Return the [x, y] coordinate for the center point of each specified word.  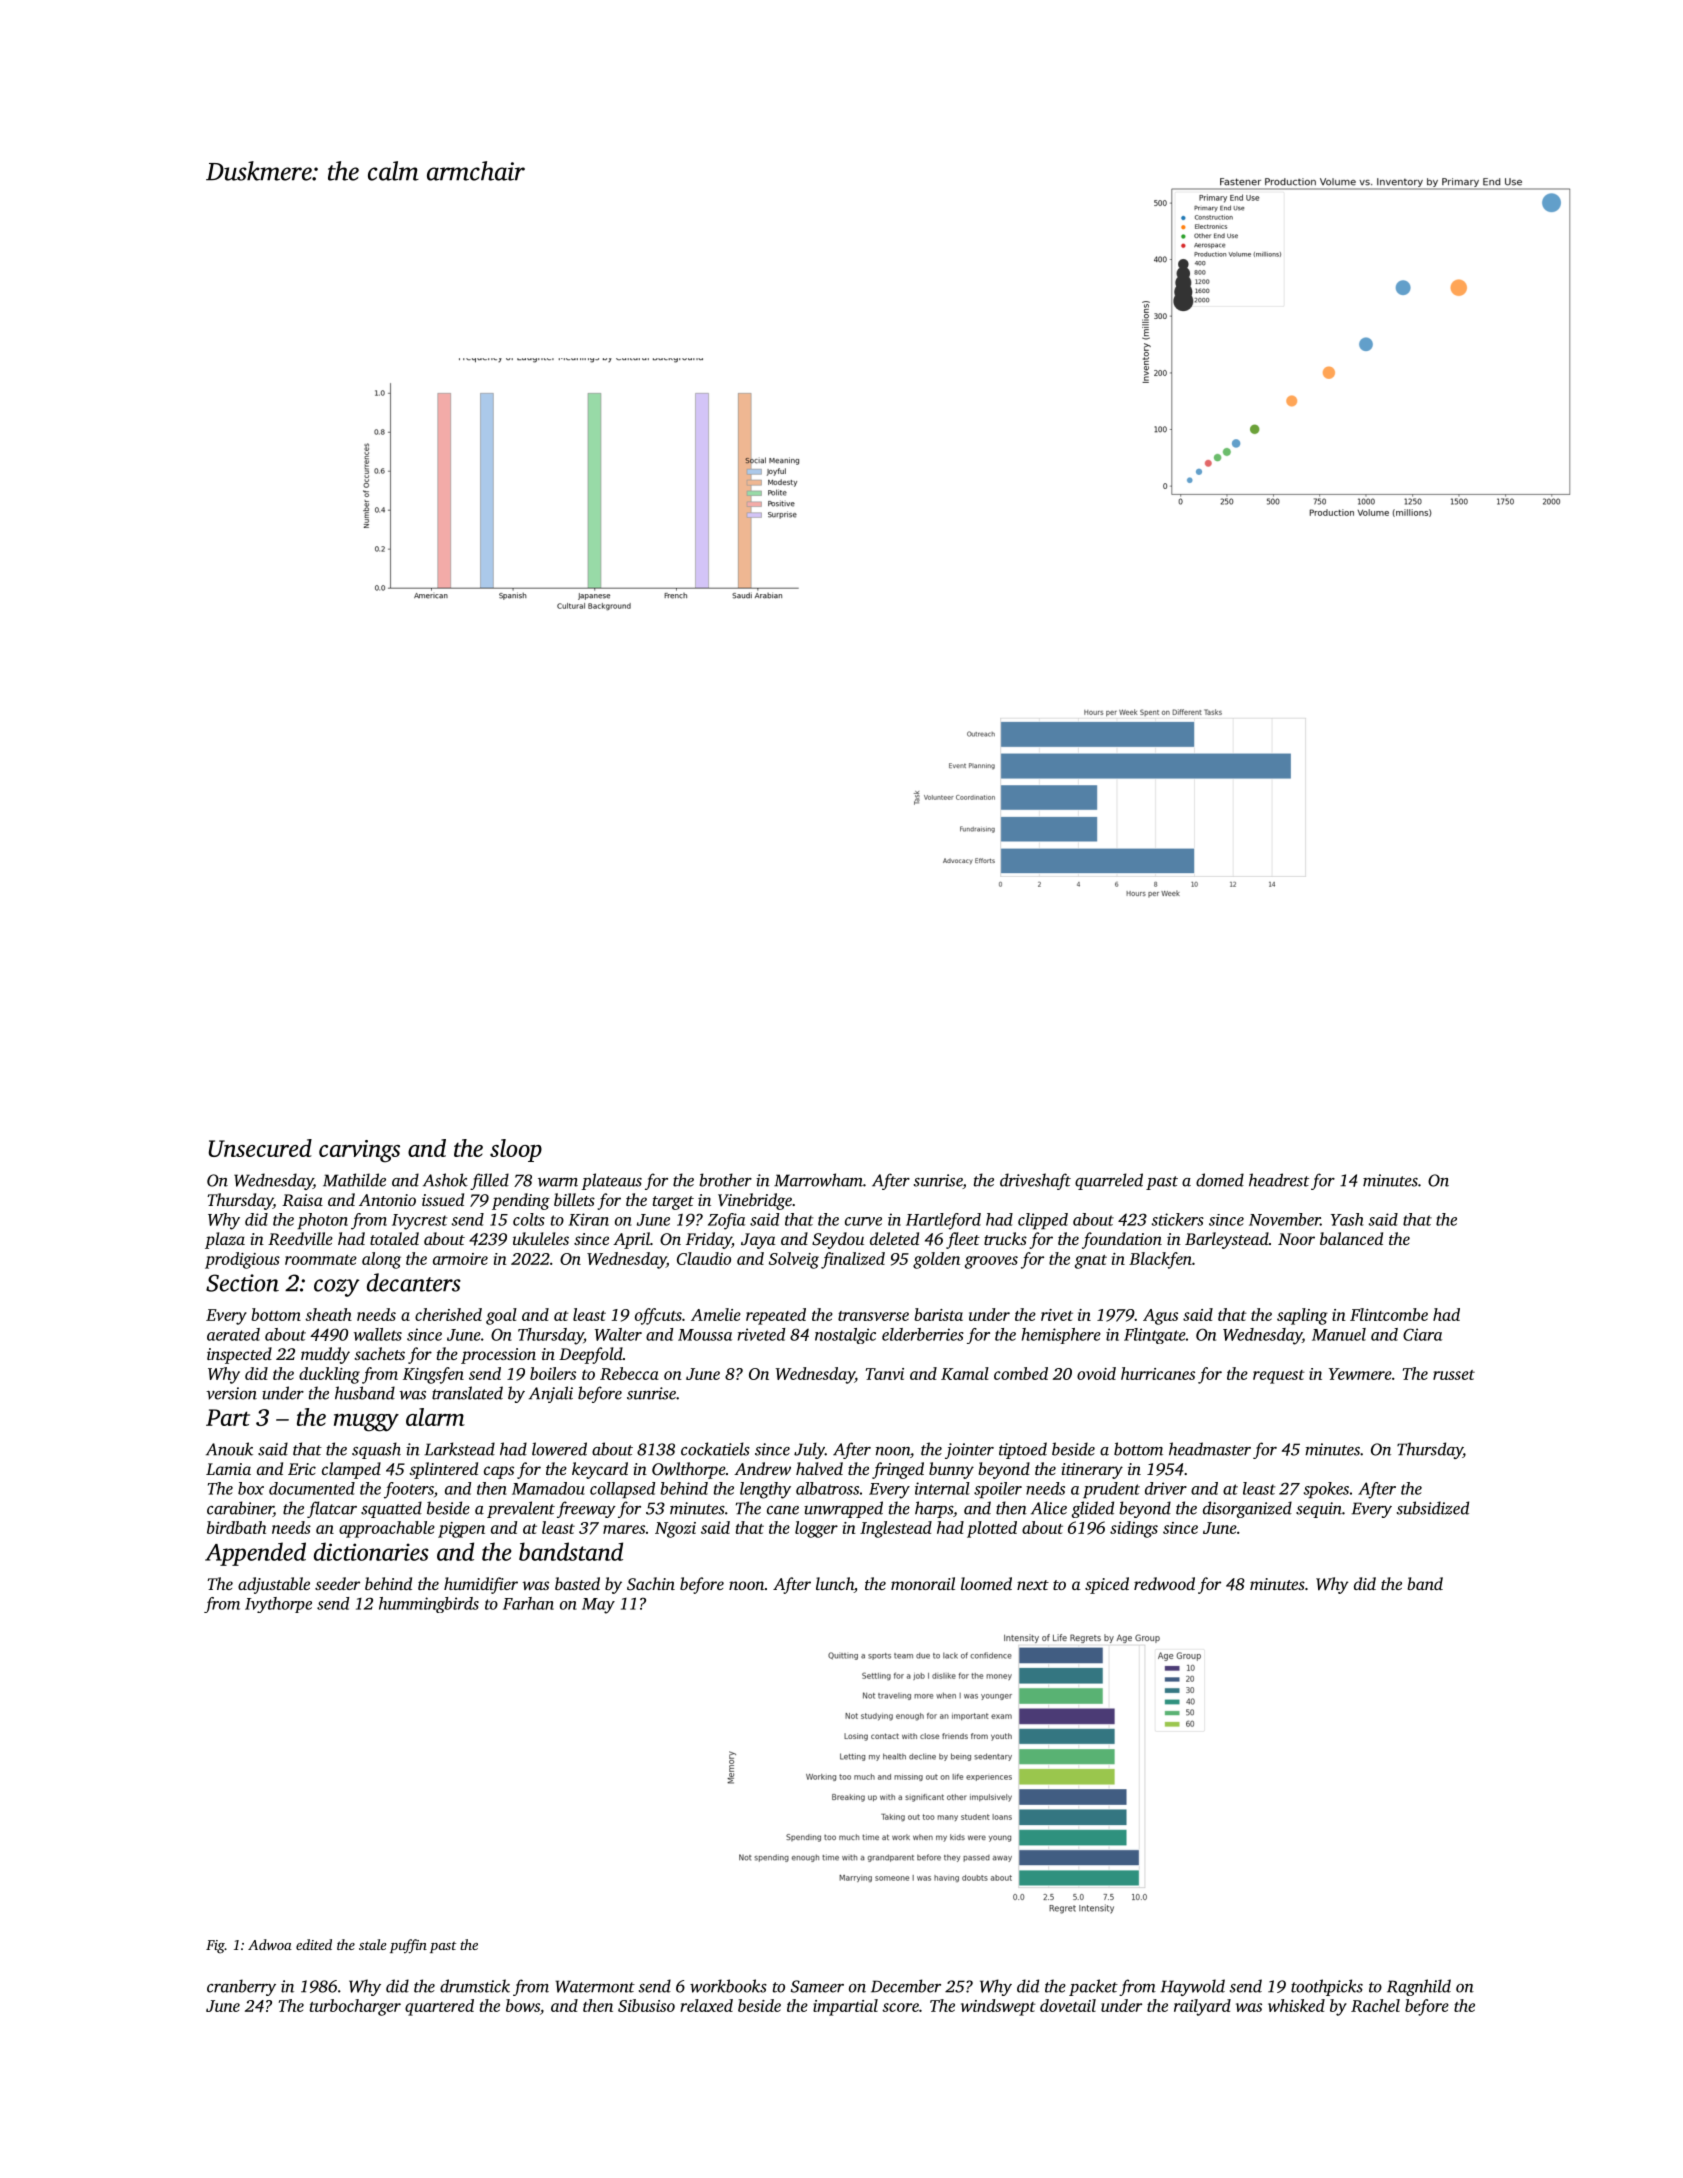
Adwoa [270, 1944]
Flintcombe [1389, 1314]
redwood [1164, 1583]
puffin [408, 1946]
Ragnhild [1419, 1987]
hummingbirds [429, 1605]
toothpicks [1327, 1987]
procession [498, 1356]
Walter [618, 1334]
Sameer [817, 1986]
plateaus [611, 1181]
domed [1220, 1180]
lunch [835, 1583]
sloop [516, 1150]
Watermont [595, 1986]
